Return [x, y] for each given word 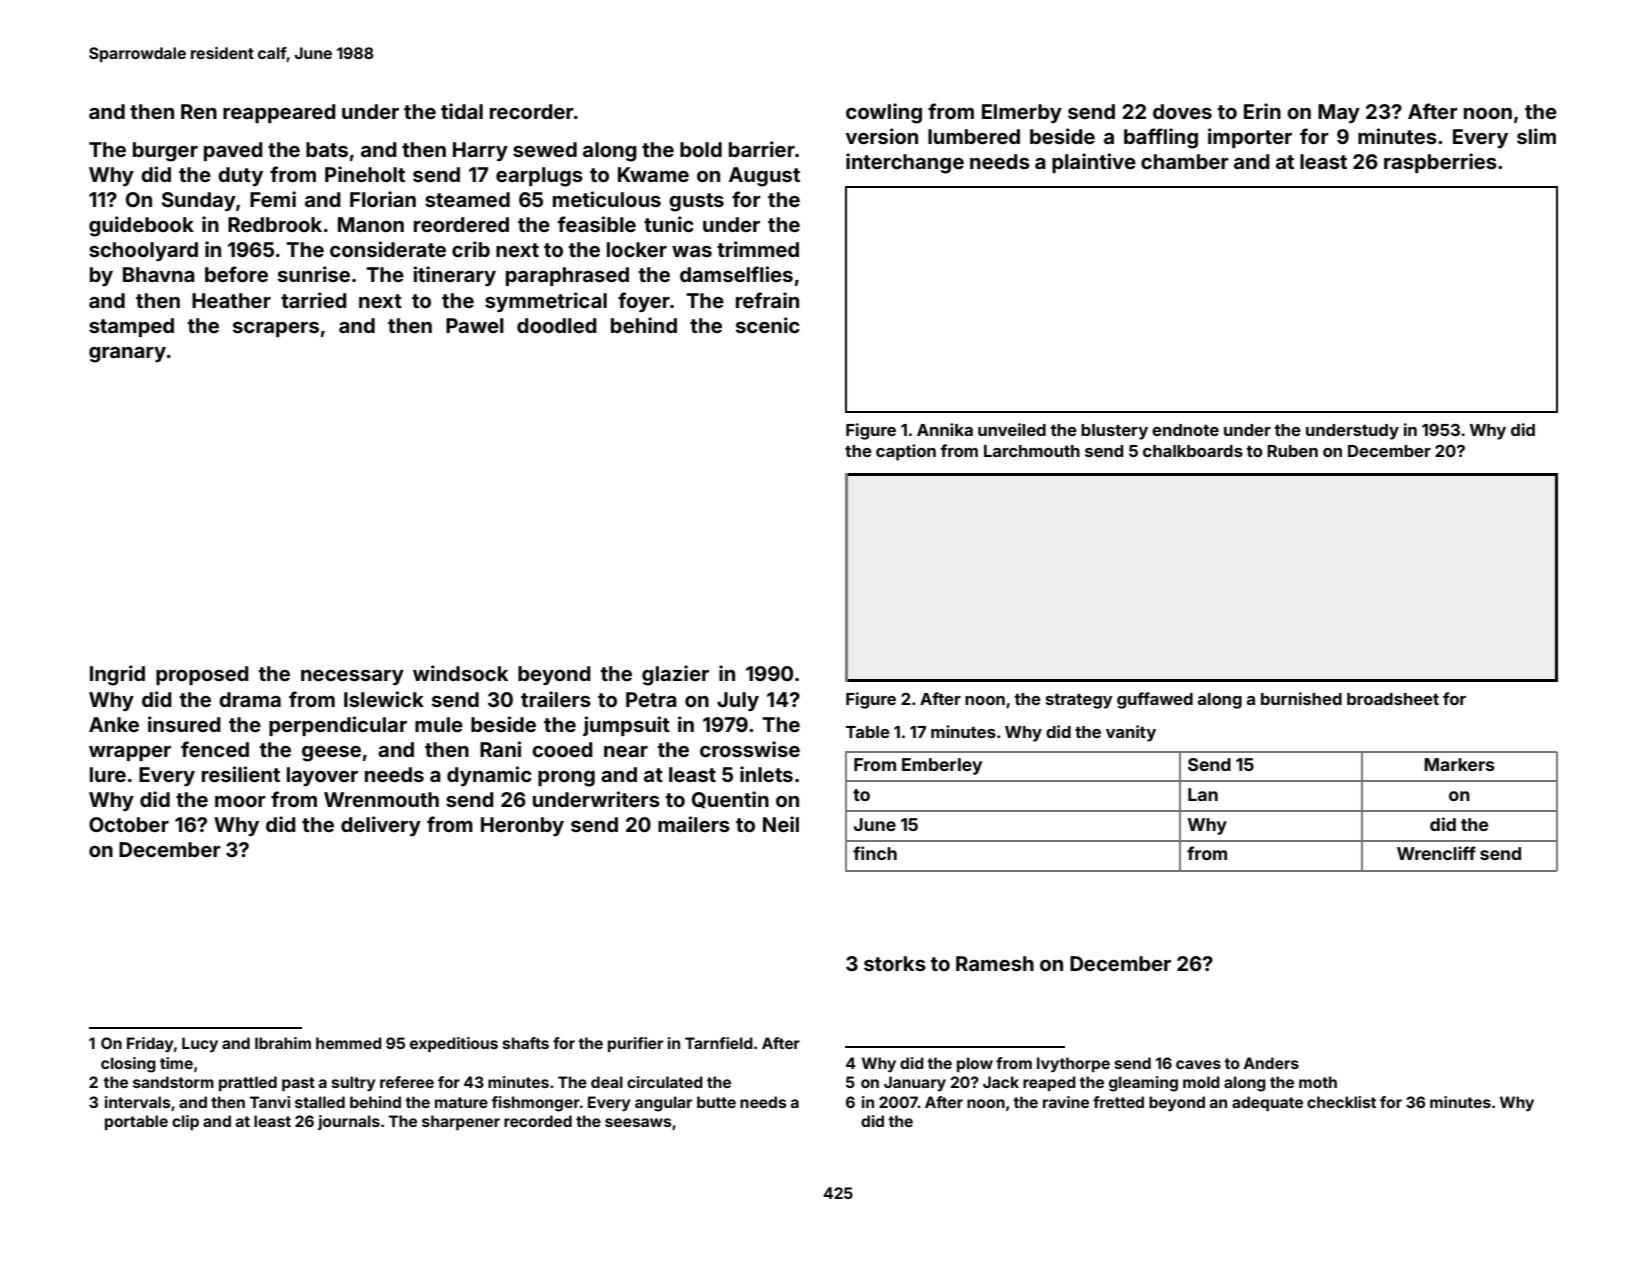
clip [185, 1122]
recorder [532, 111]
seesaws [638, 1122]
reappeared [279, 113]
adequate [1267, 1103]
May [1339, 113]
